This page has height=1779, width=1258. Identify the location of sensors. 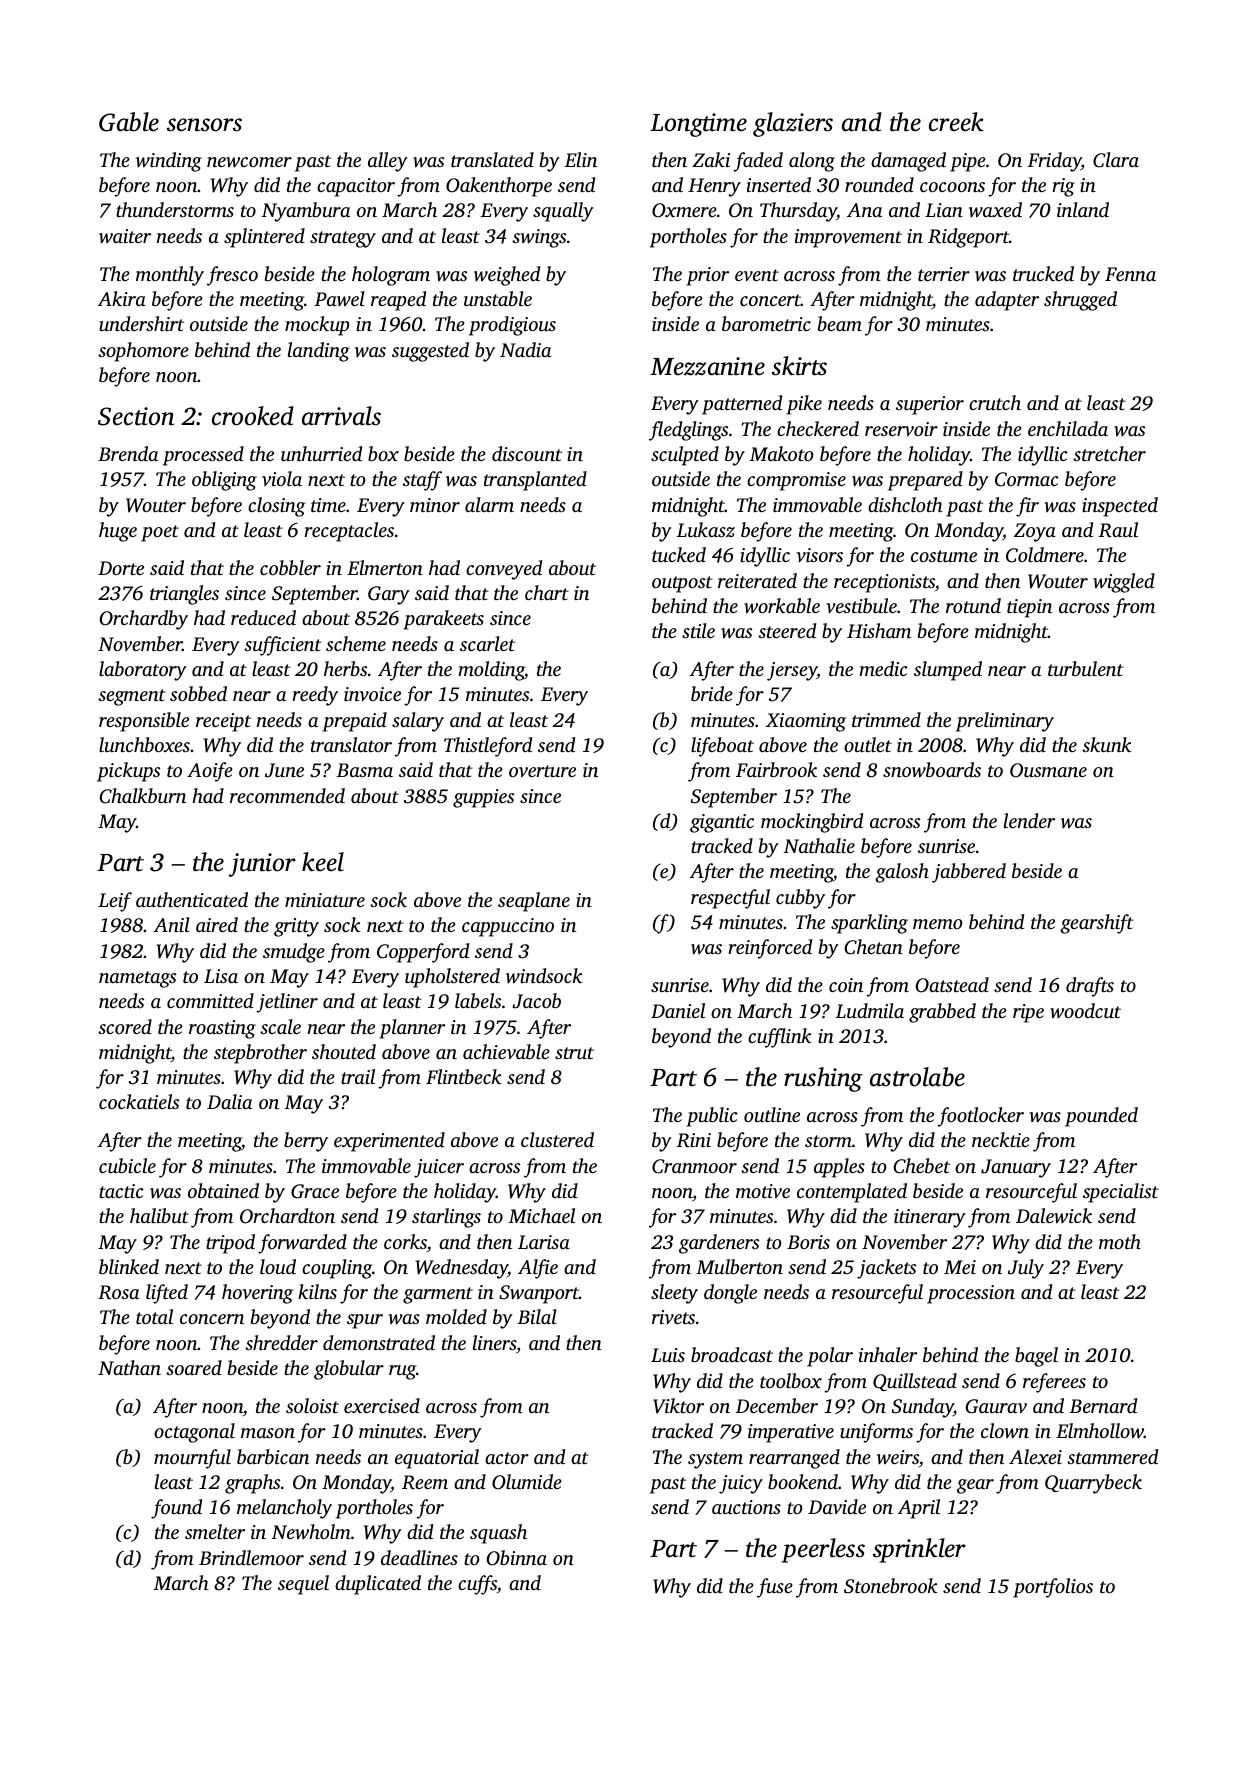
(204, 125).
